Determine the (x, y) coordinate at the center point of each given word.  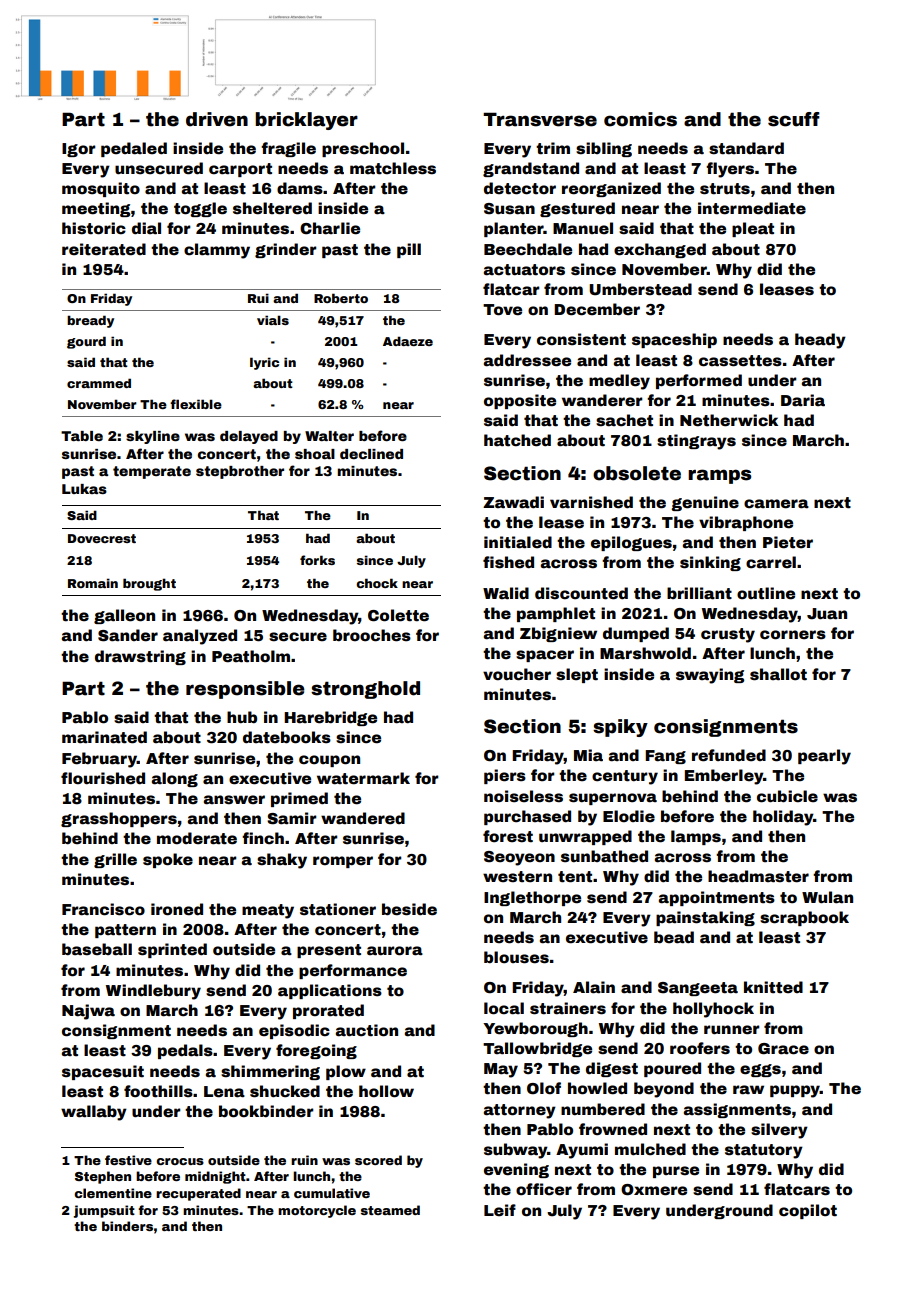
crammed (99, 383)
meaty (268, 911)
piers (505, 776)
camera (776, 504)
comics (640, 119)
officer (544, 1189)
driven (217, 119)
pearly (824, 757)
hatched (517, 440)
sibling (604, 149)
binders (127, 1226)
